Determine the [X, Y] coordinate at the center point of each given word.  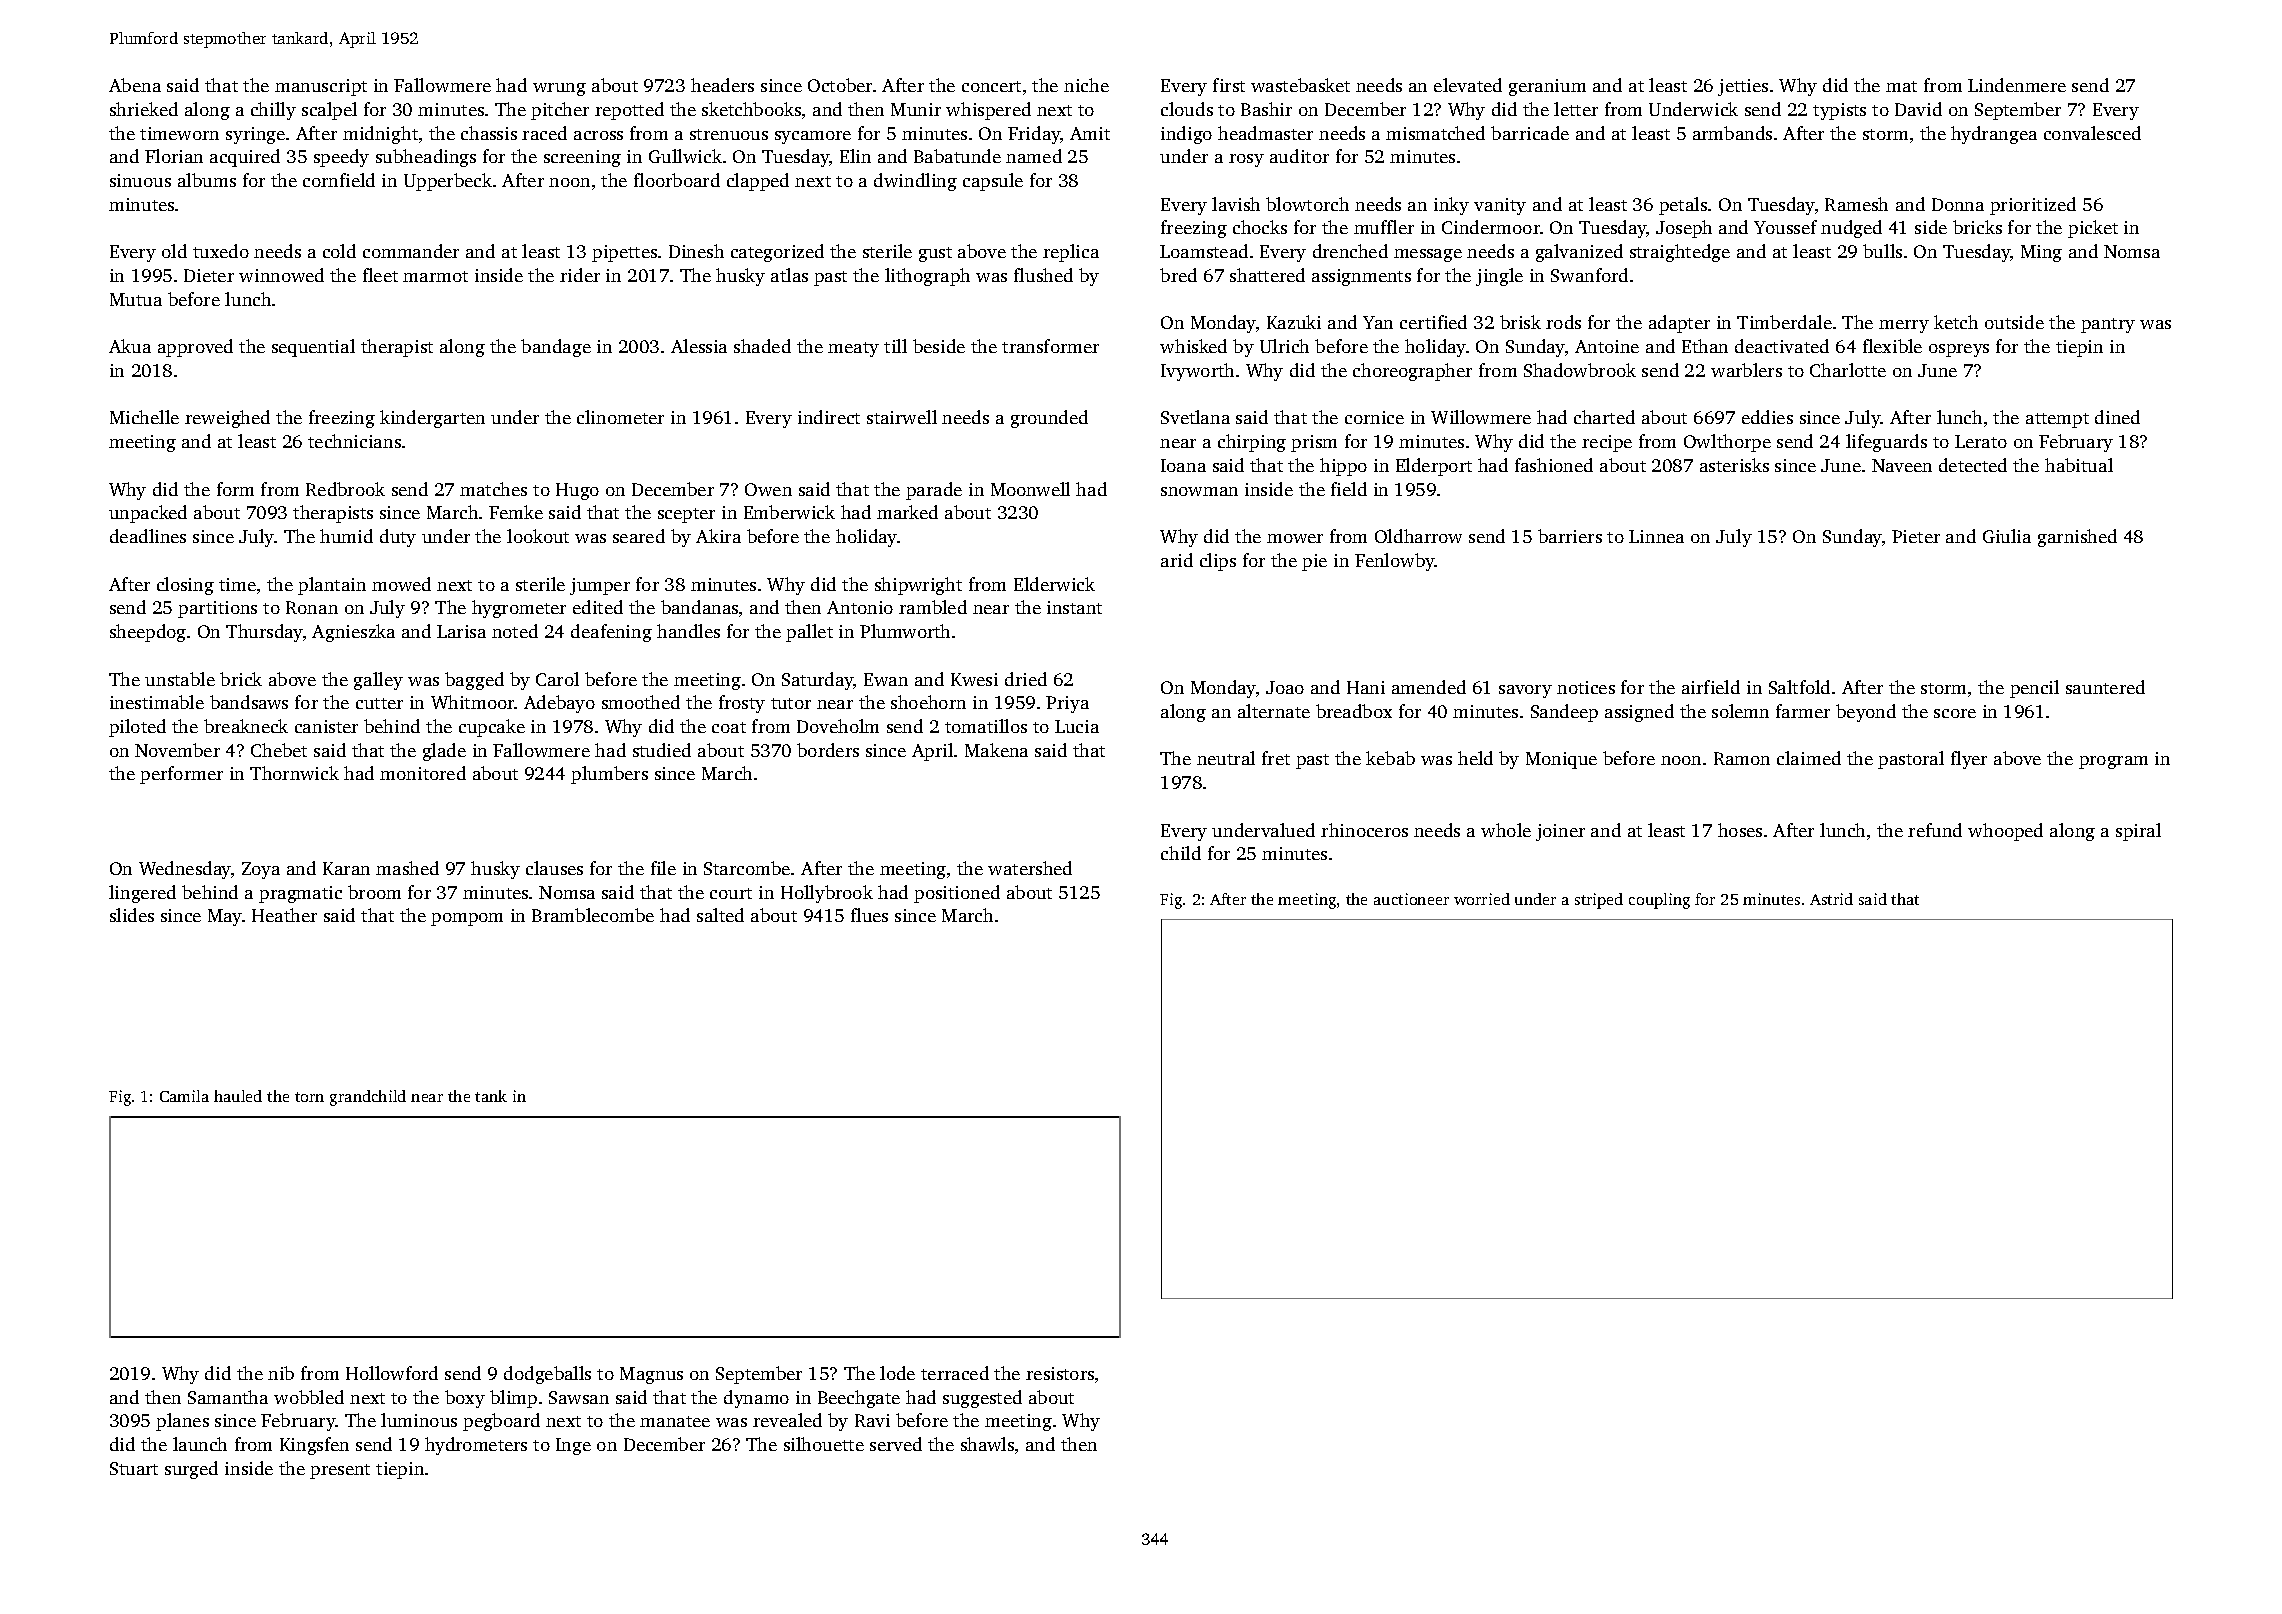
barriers [1570, 536]
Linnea [1656, 536]
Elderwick [1054, 584]
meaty [853, 349]
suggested [982, 1399]
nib [281, 1373]
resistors [1060, 1373]
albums [207, 180]
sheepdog [148, 633]
